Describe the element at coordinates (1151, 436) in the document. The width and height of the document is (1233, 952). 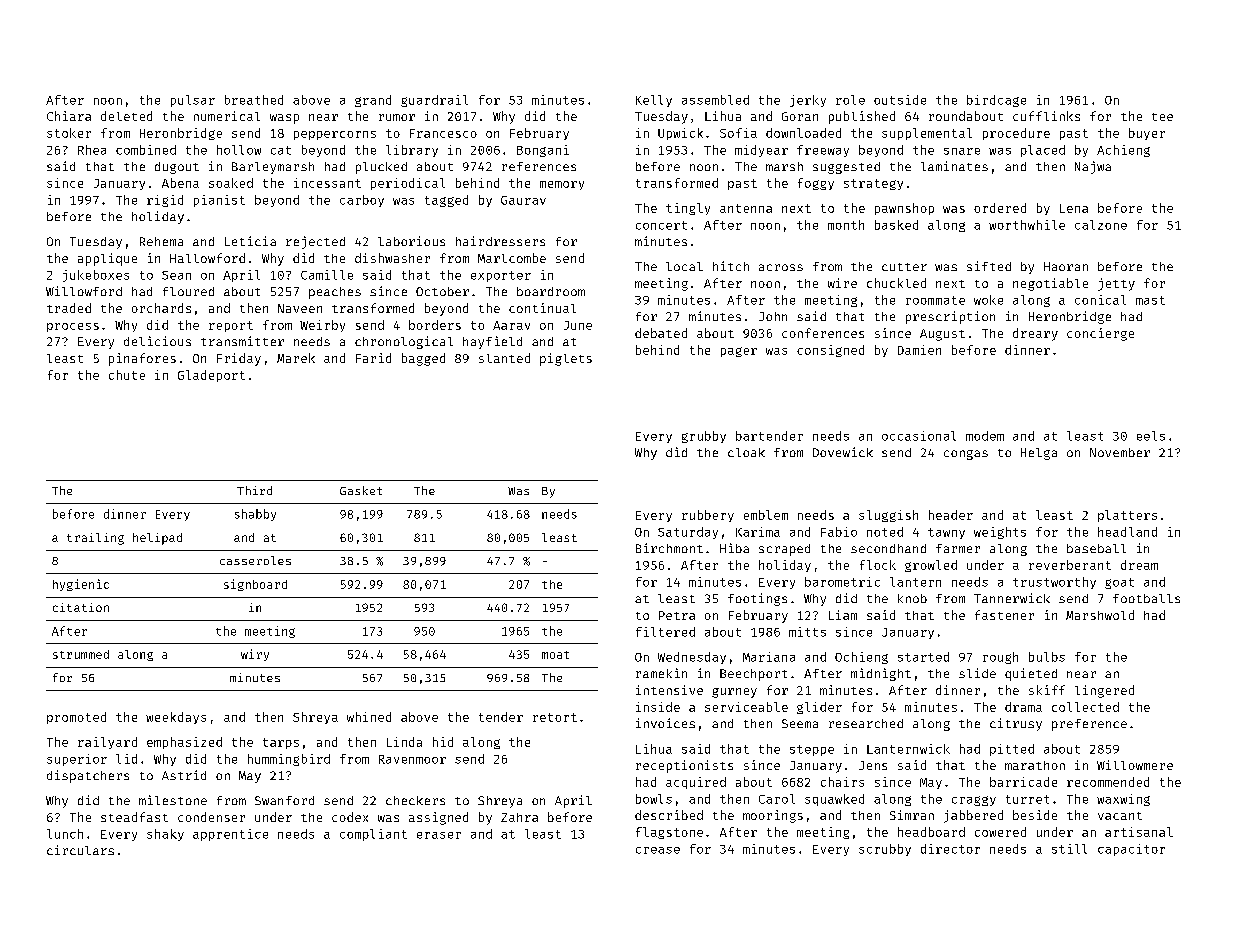
I see `eels` at that location.
